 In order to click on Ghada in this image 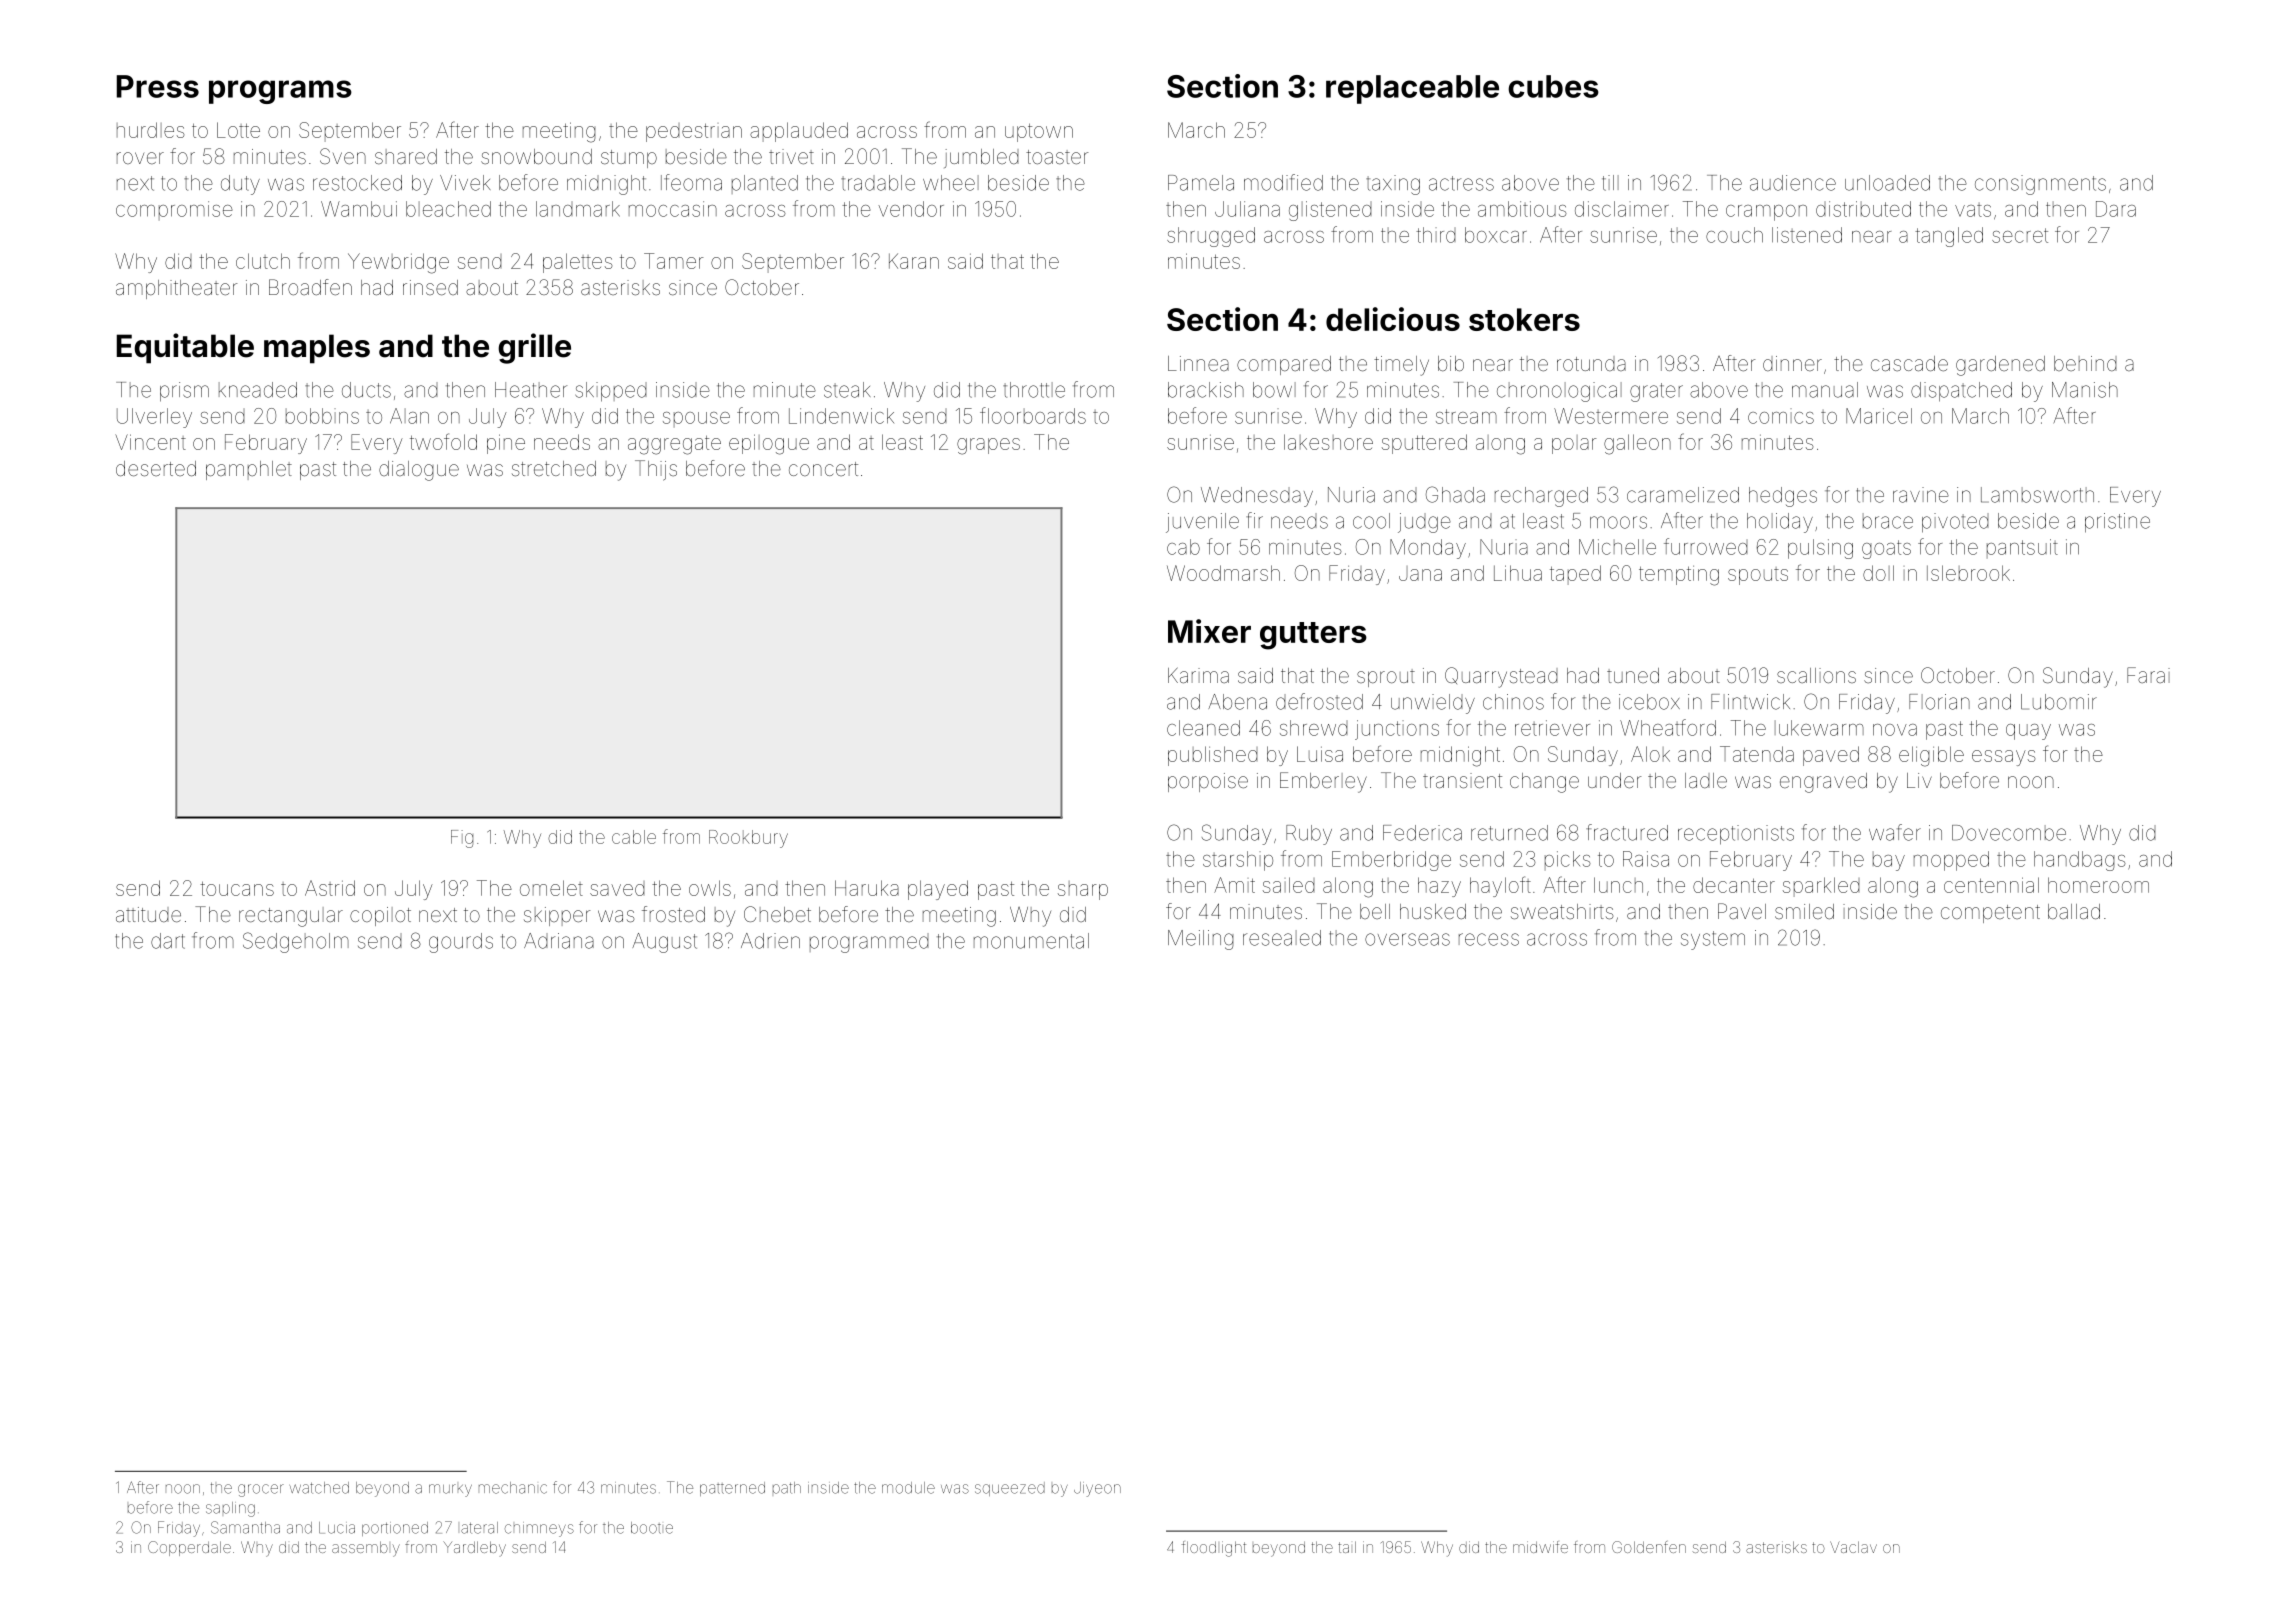, I will do `click(1455, 494)`.
